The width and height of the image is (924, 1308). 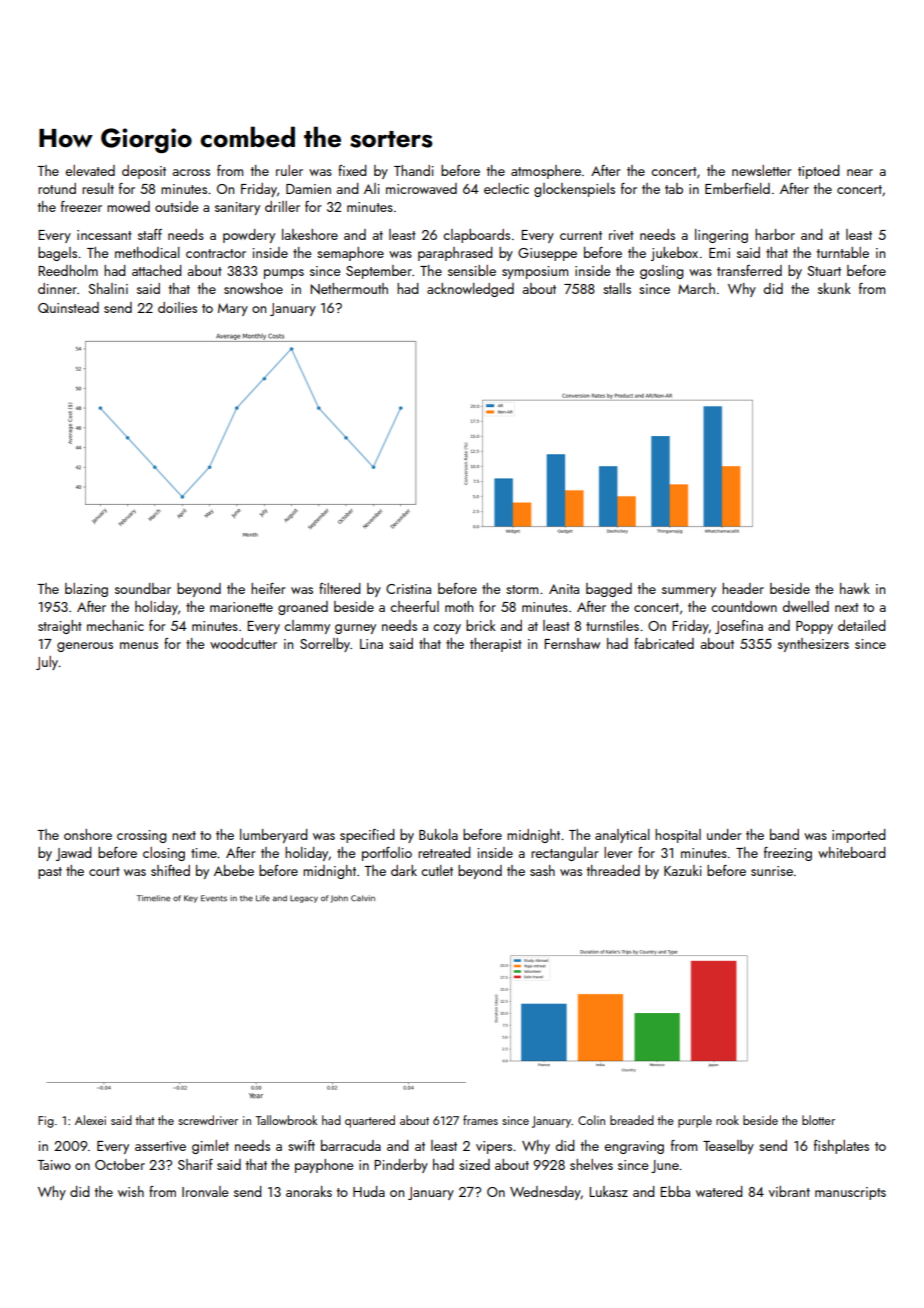 What do you see at coordinates (850, 1193) in the image?
I see `manuscripts` at bounding box center [850, 1193].
